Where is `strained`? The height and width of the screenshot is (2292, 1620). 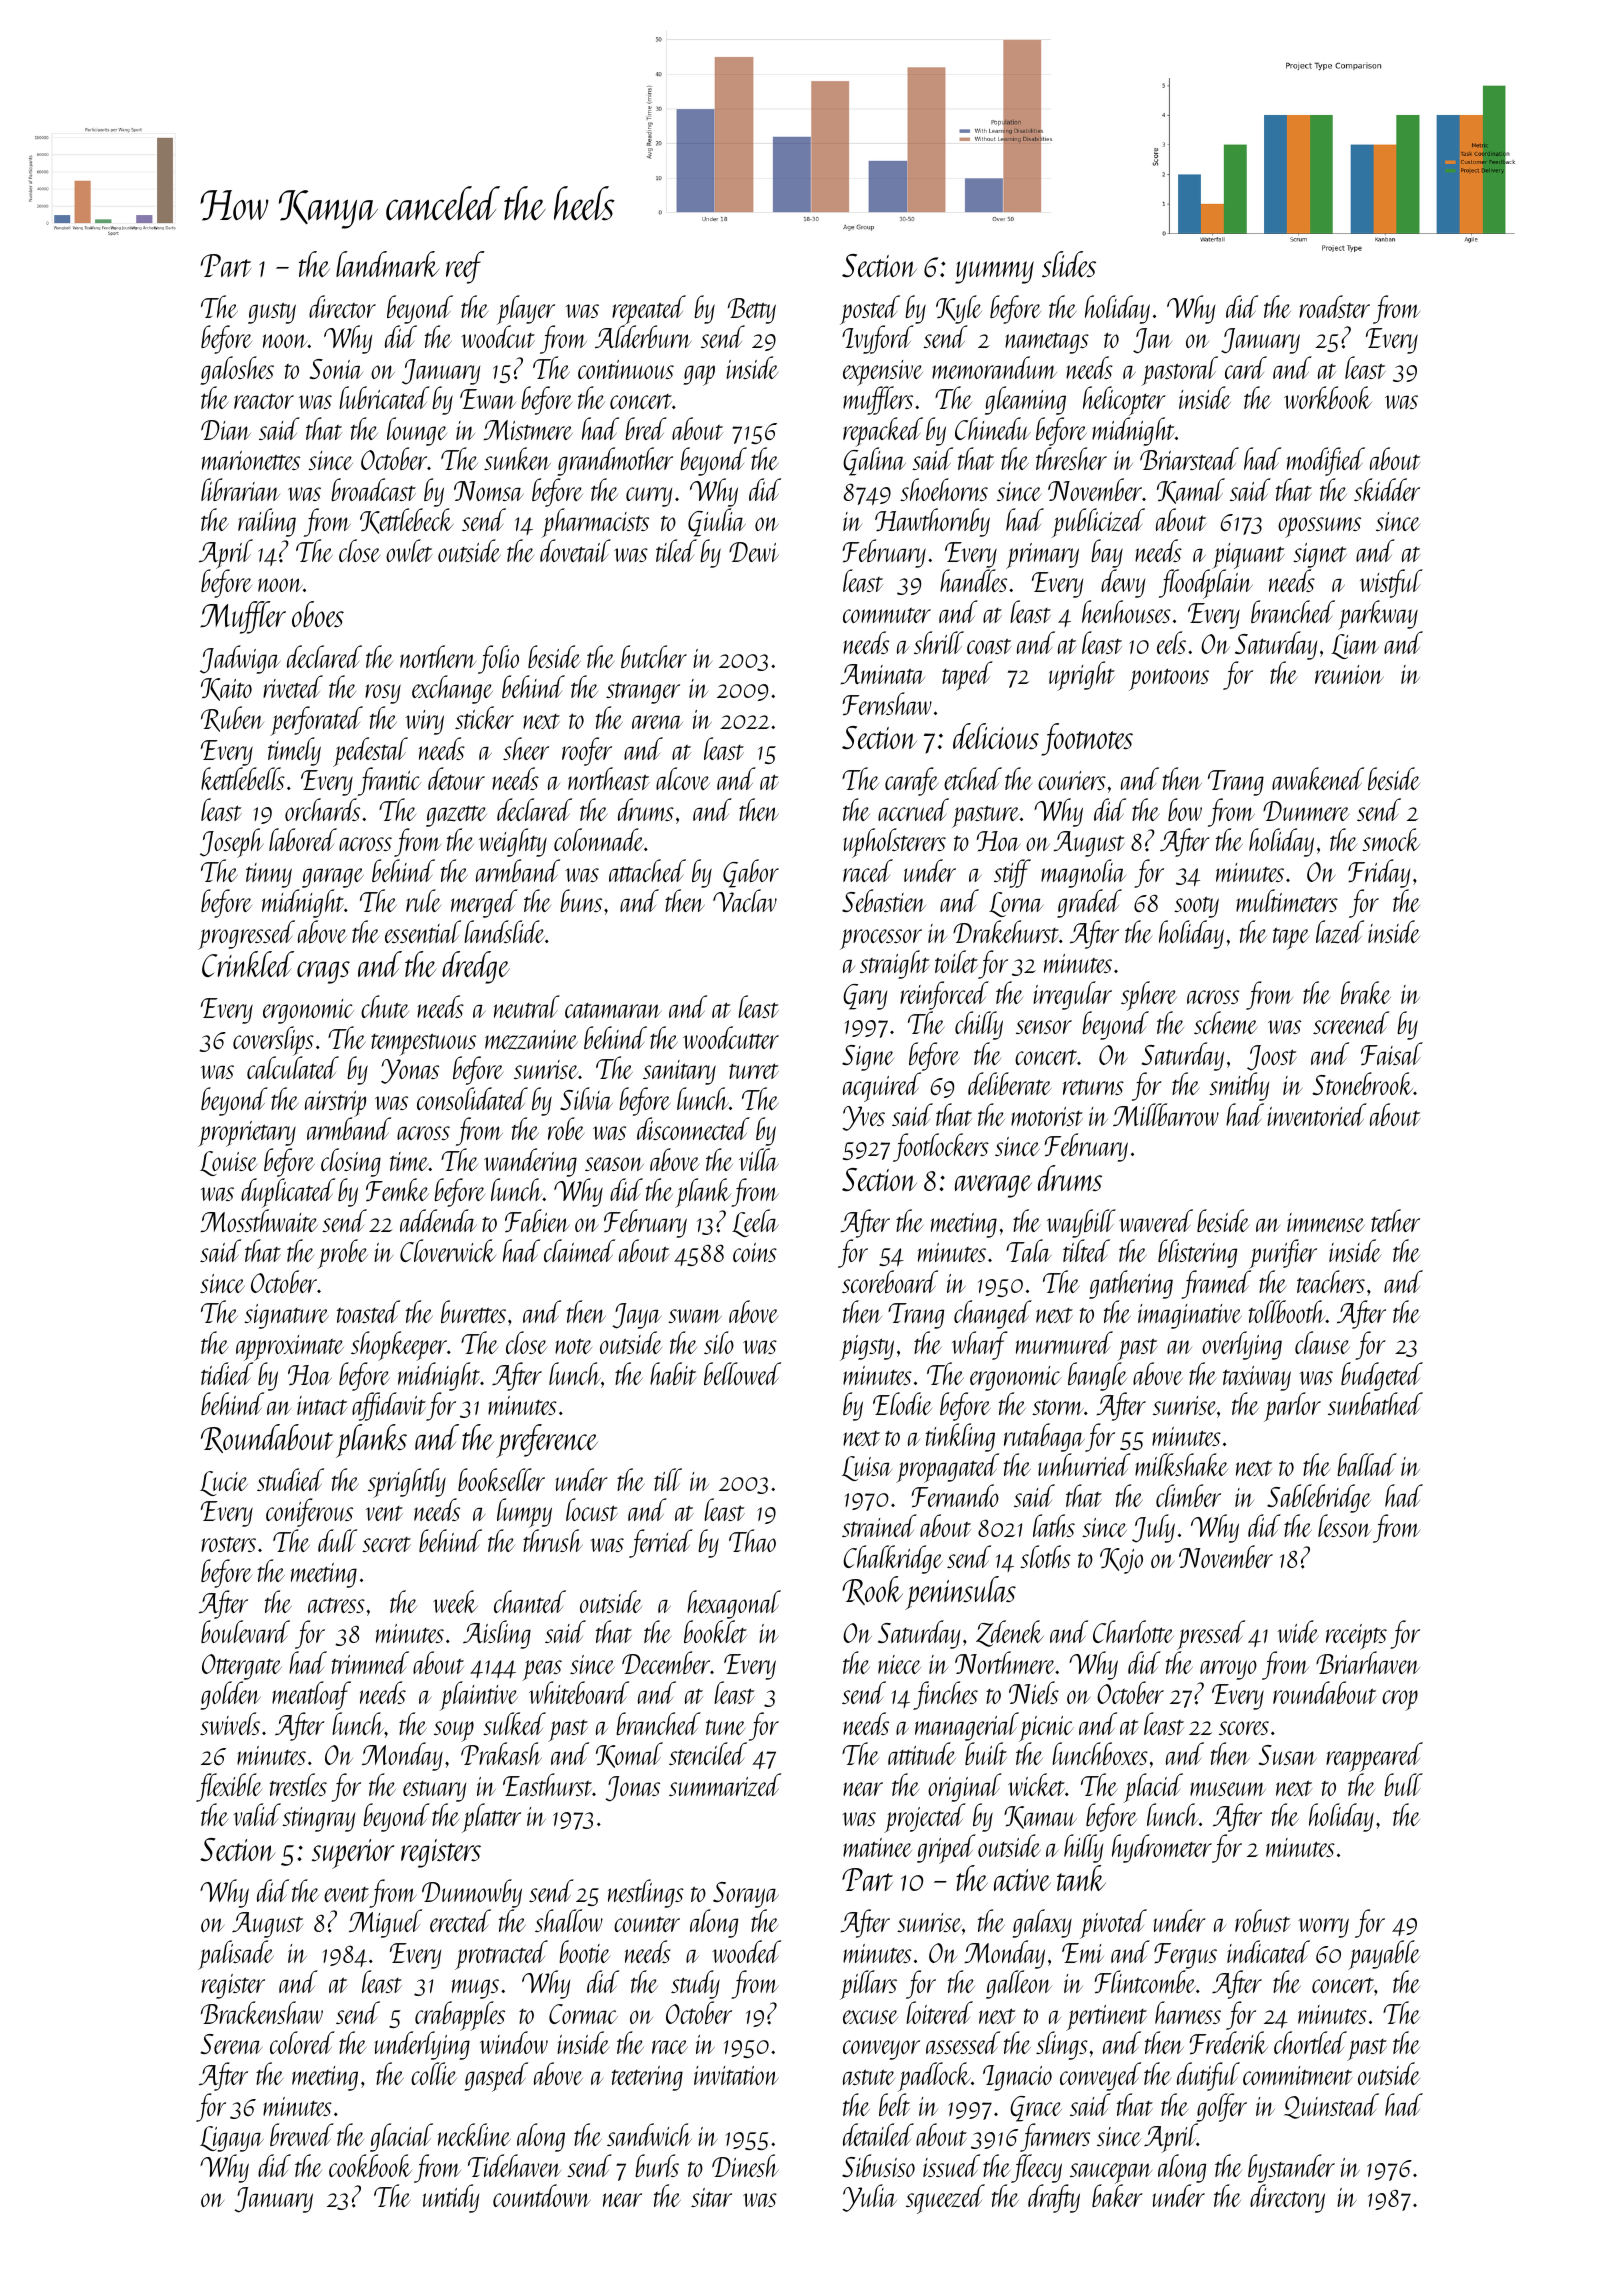
strained is located at coordinates (879, 1525).
